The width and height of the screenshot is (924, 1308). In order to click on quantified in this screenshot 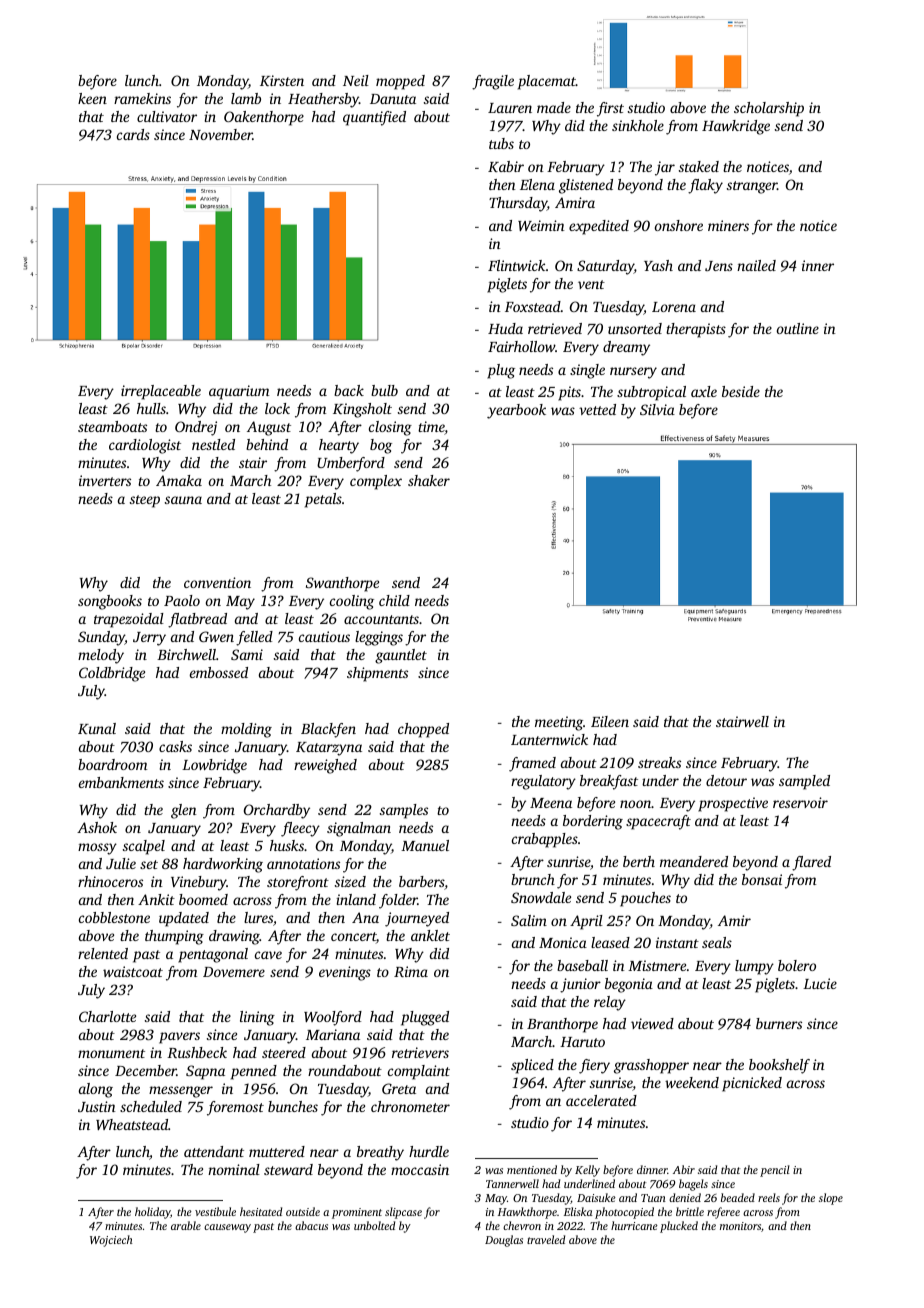, I will do `click(374, 118)`.
